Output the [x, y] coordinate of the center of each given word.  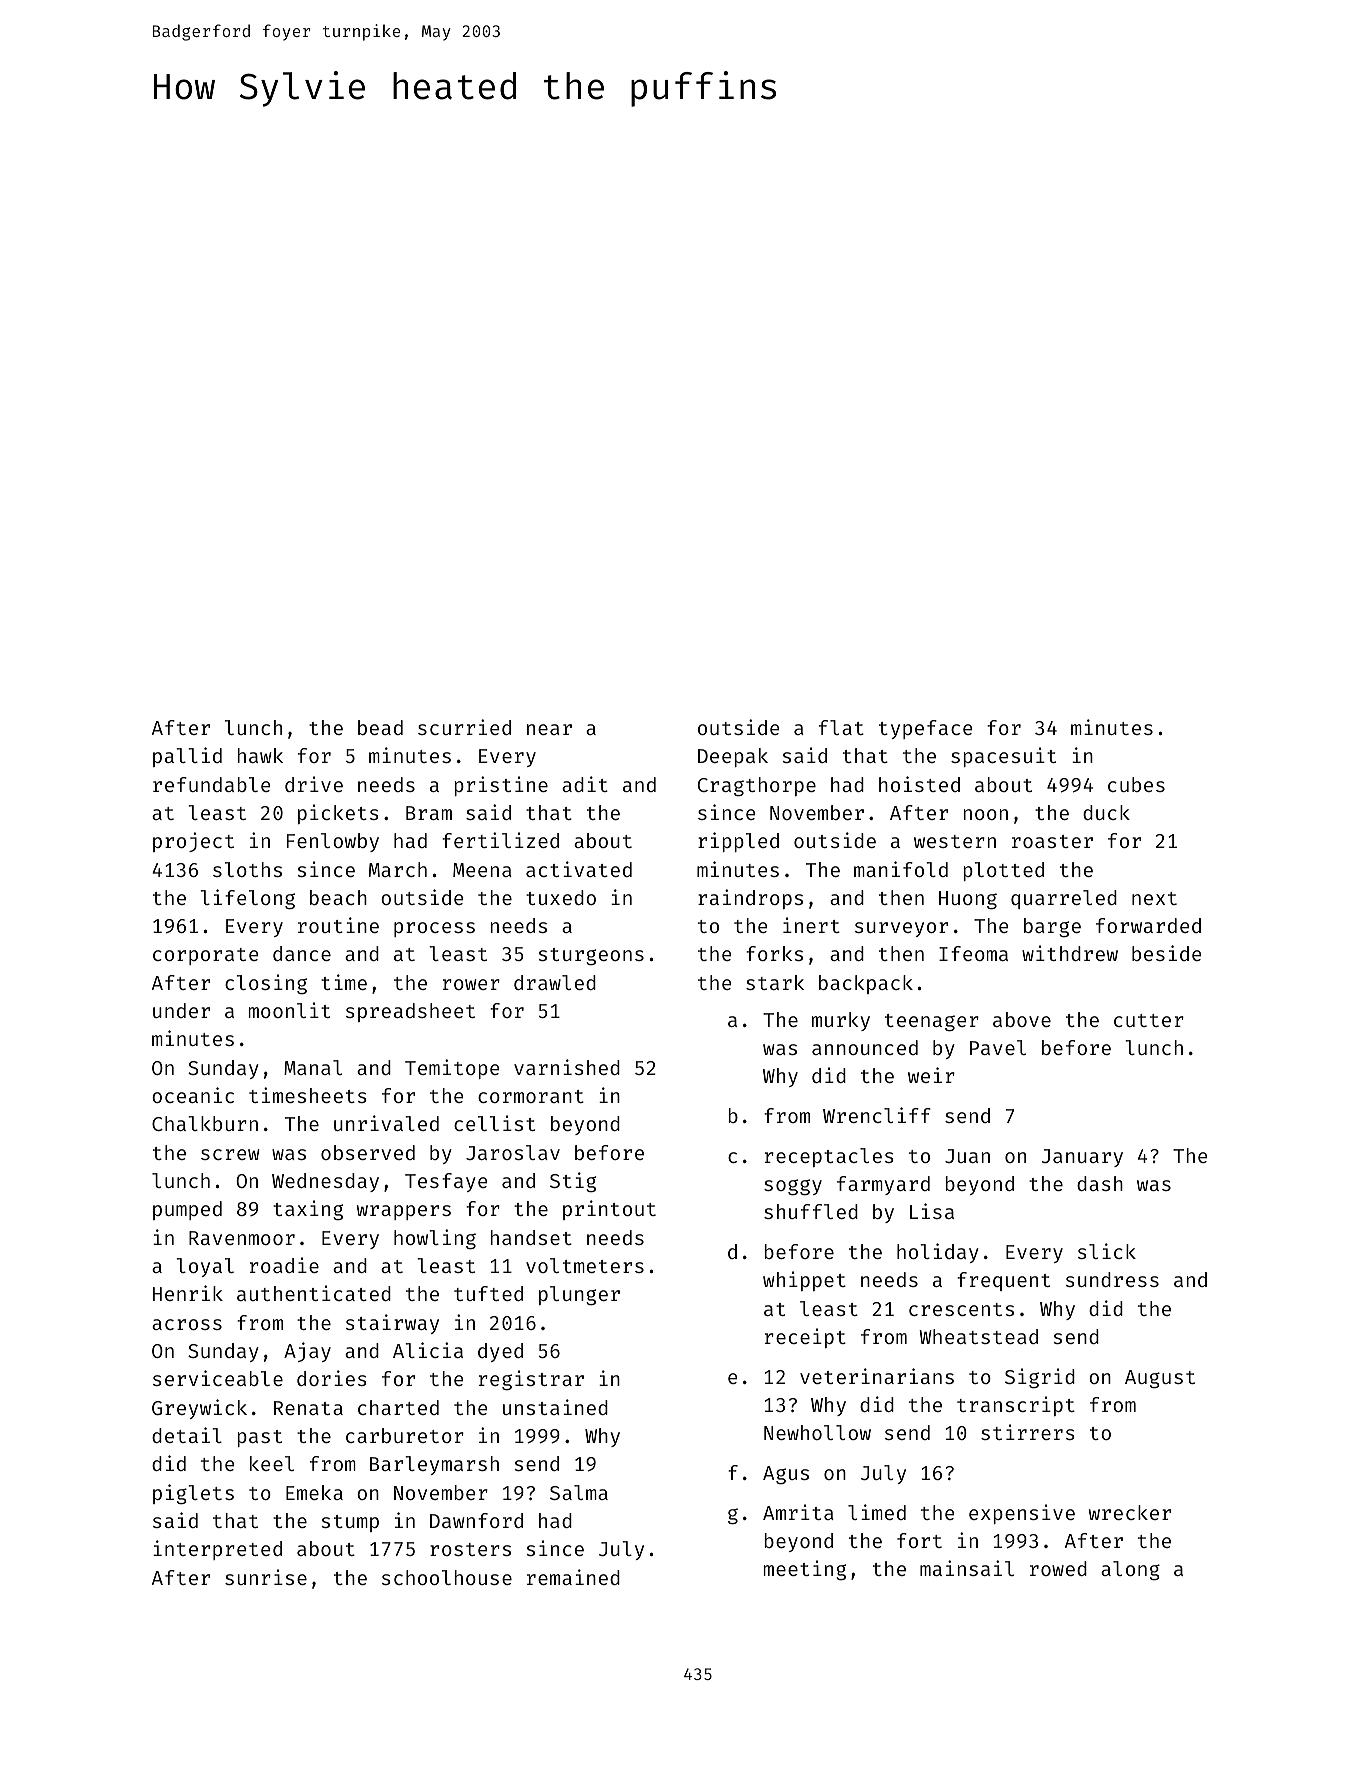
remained [573, 1577]
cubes [1136, 784]
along [1130, 1570]
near [549, 729]
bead [380, 727]
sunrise [266, 1577]
